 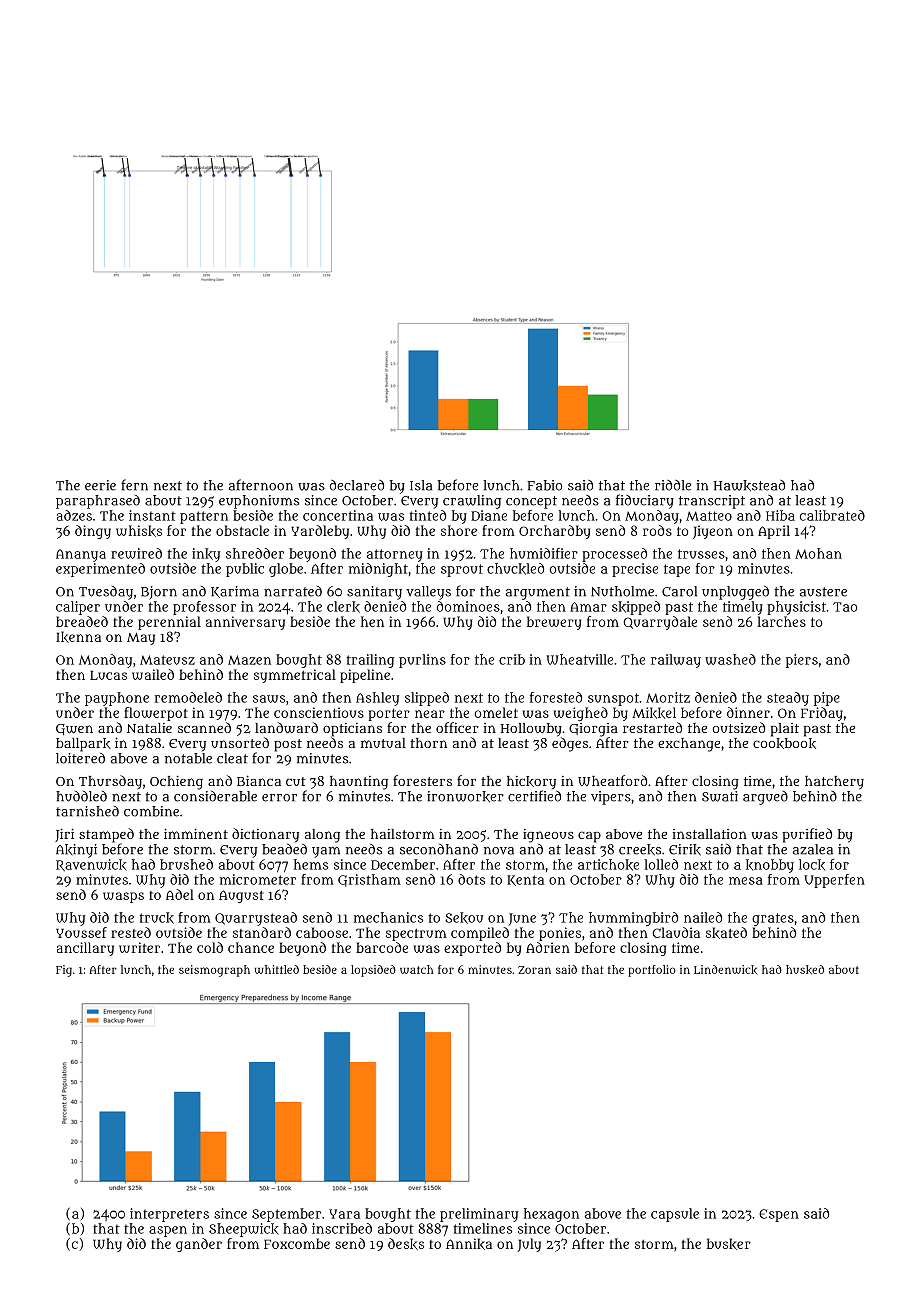 I want to click on sanitary, so click(x=374, y=593).
